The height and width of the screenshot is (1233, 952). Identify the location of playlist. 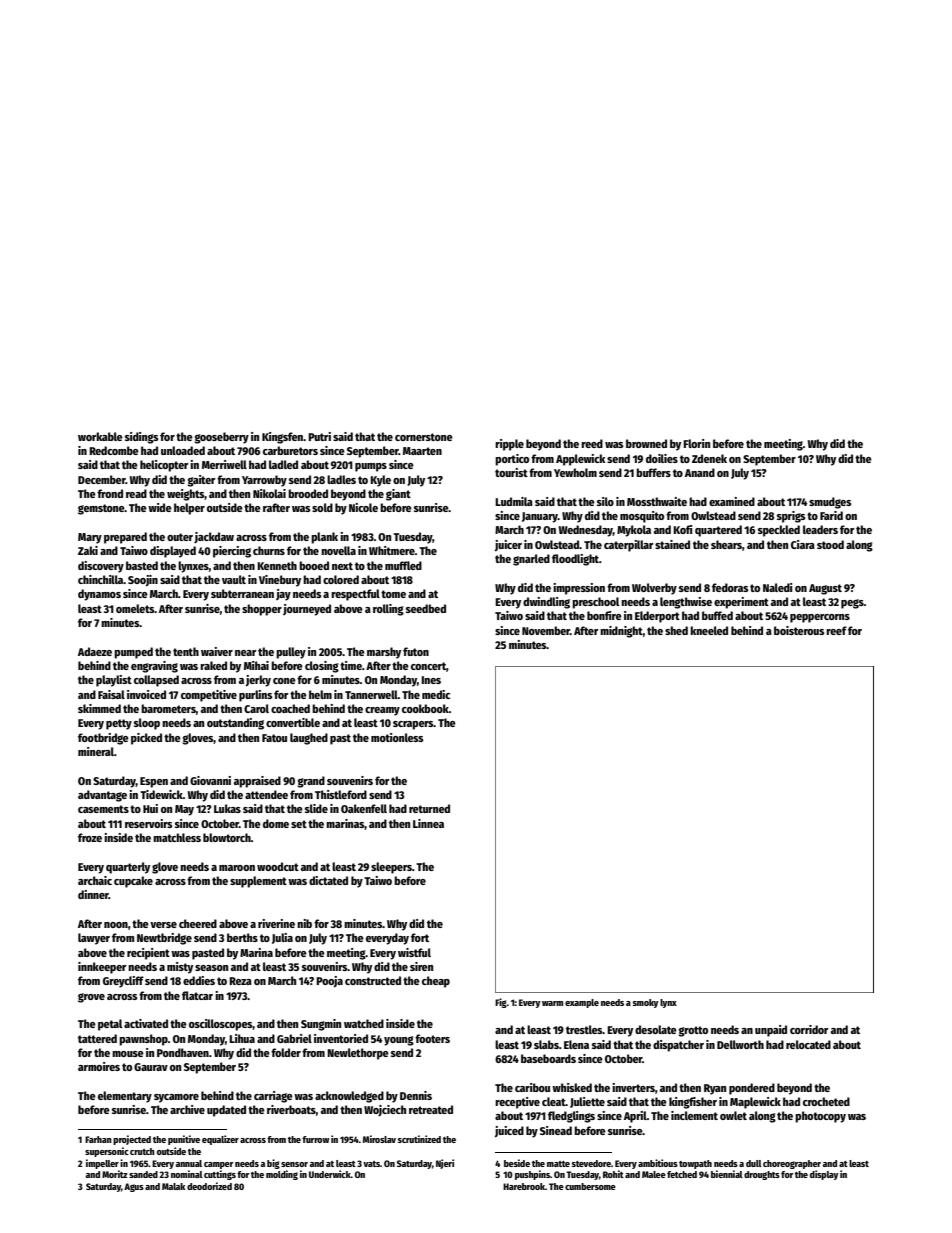
(114, 681).
